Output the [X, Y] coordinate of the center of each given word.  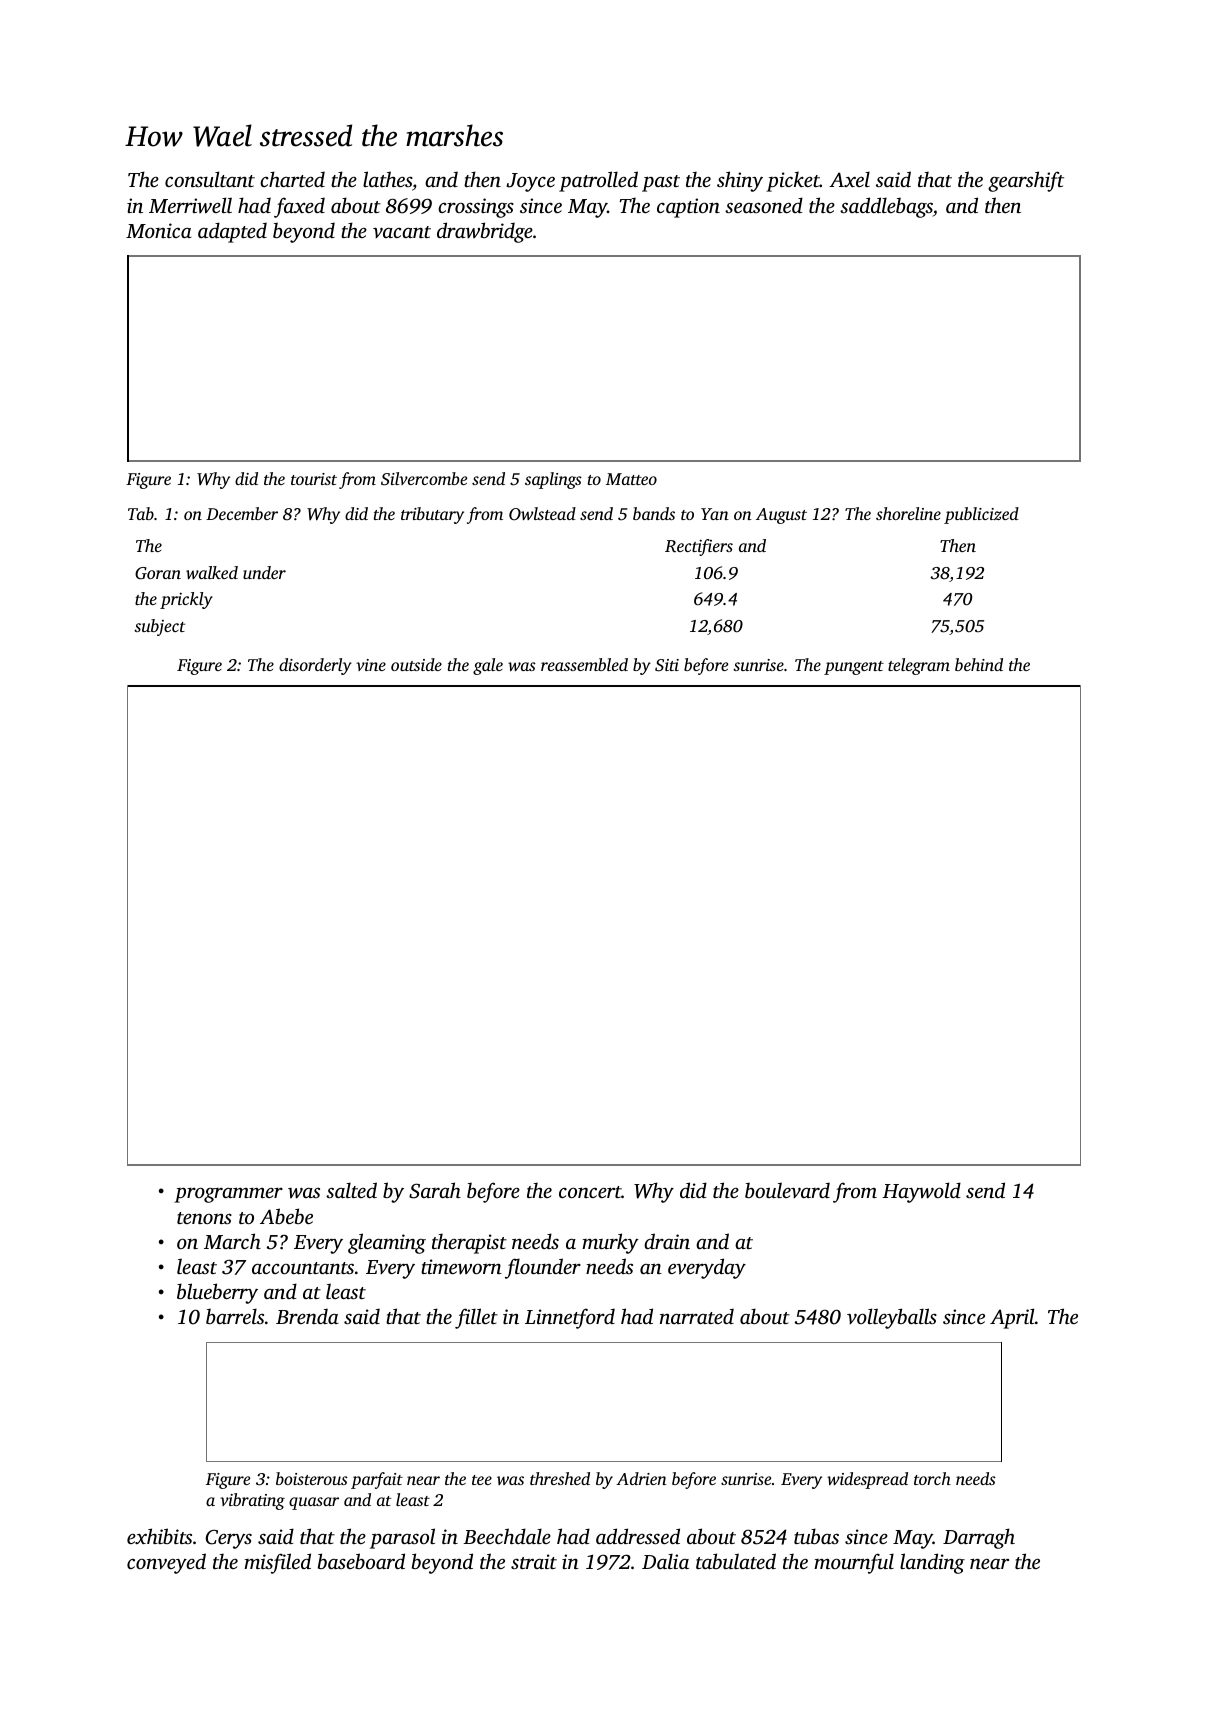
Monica [159, 230]
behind [979, 664]
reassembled [584, 664]
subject [160, 627]
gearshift [1026, 181]
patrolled [598, 181]
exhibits [159, 1536]
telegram [919, 666]
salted [351, 1190]
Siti [667, 665]
